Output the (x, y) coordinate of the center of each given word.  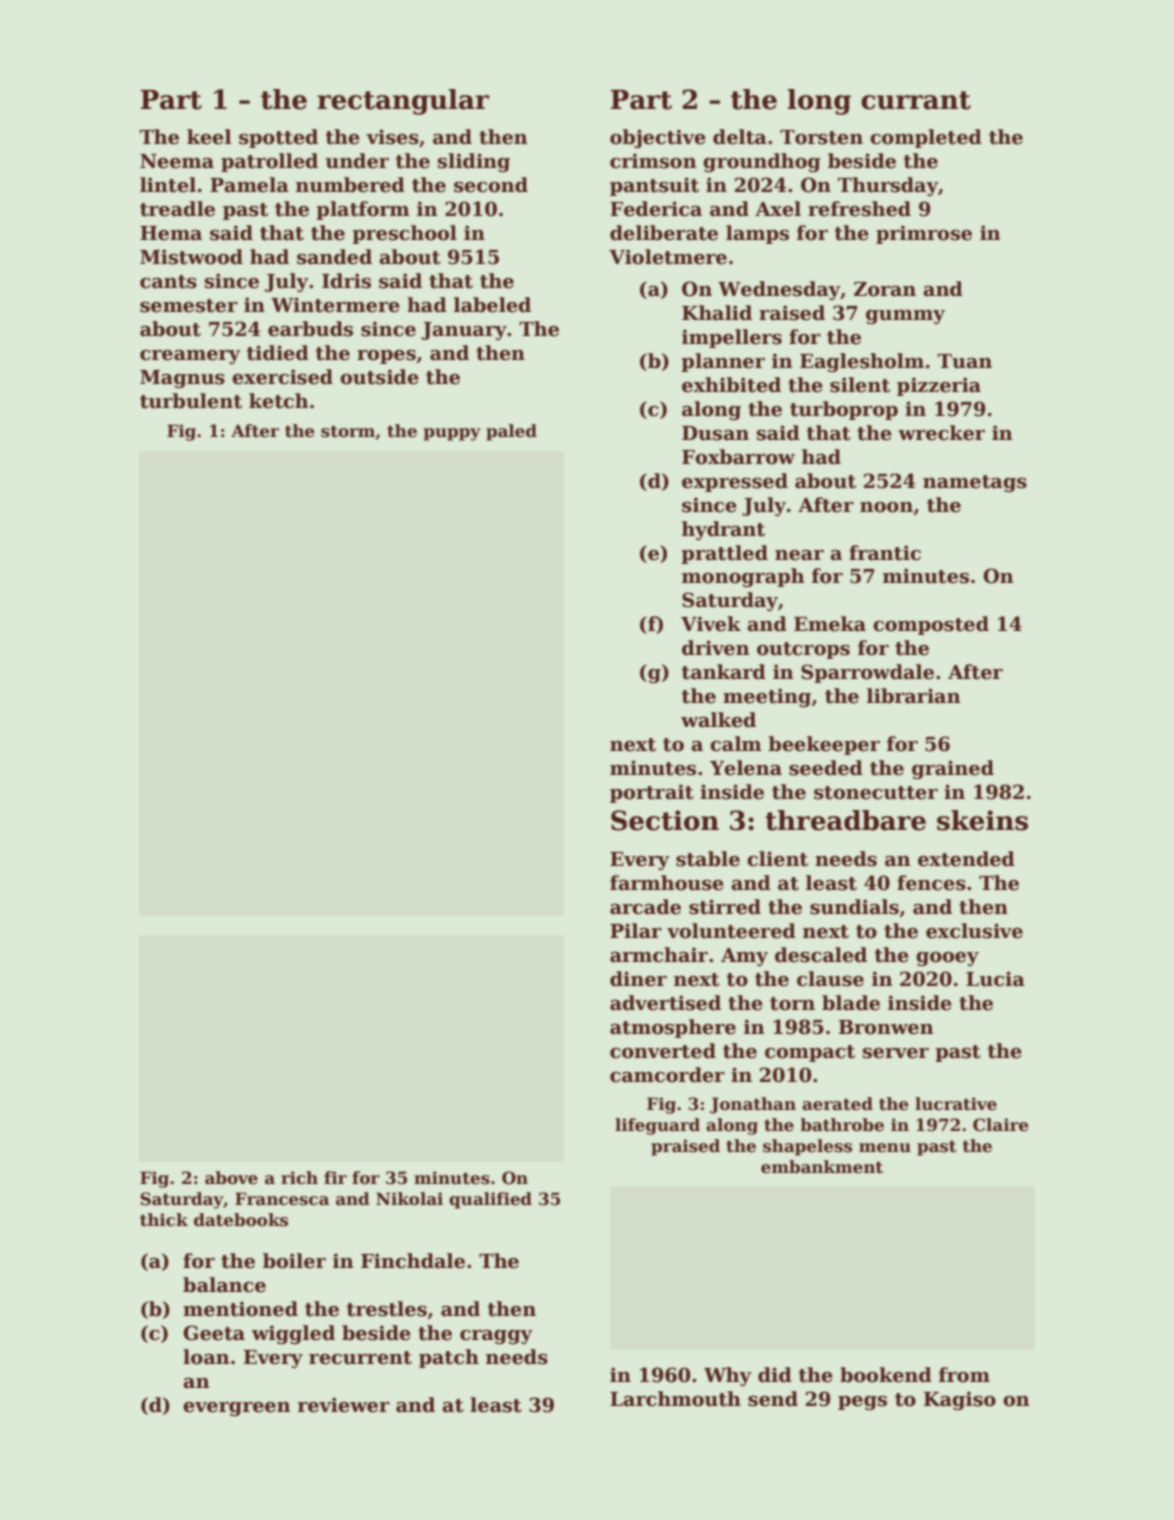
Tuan (965, 361)
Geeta (214, 1333)
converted (663, 1051)
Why (728, 1376)
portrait (652, 793)
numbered (350, 185)
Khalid (717, 313)
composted (931, 625)
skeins (982, 820)
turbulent (191, 401)
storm (348, 431)
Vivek (711, 624)
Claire (1000, 1125)
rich (299, 1178)
